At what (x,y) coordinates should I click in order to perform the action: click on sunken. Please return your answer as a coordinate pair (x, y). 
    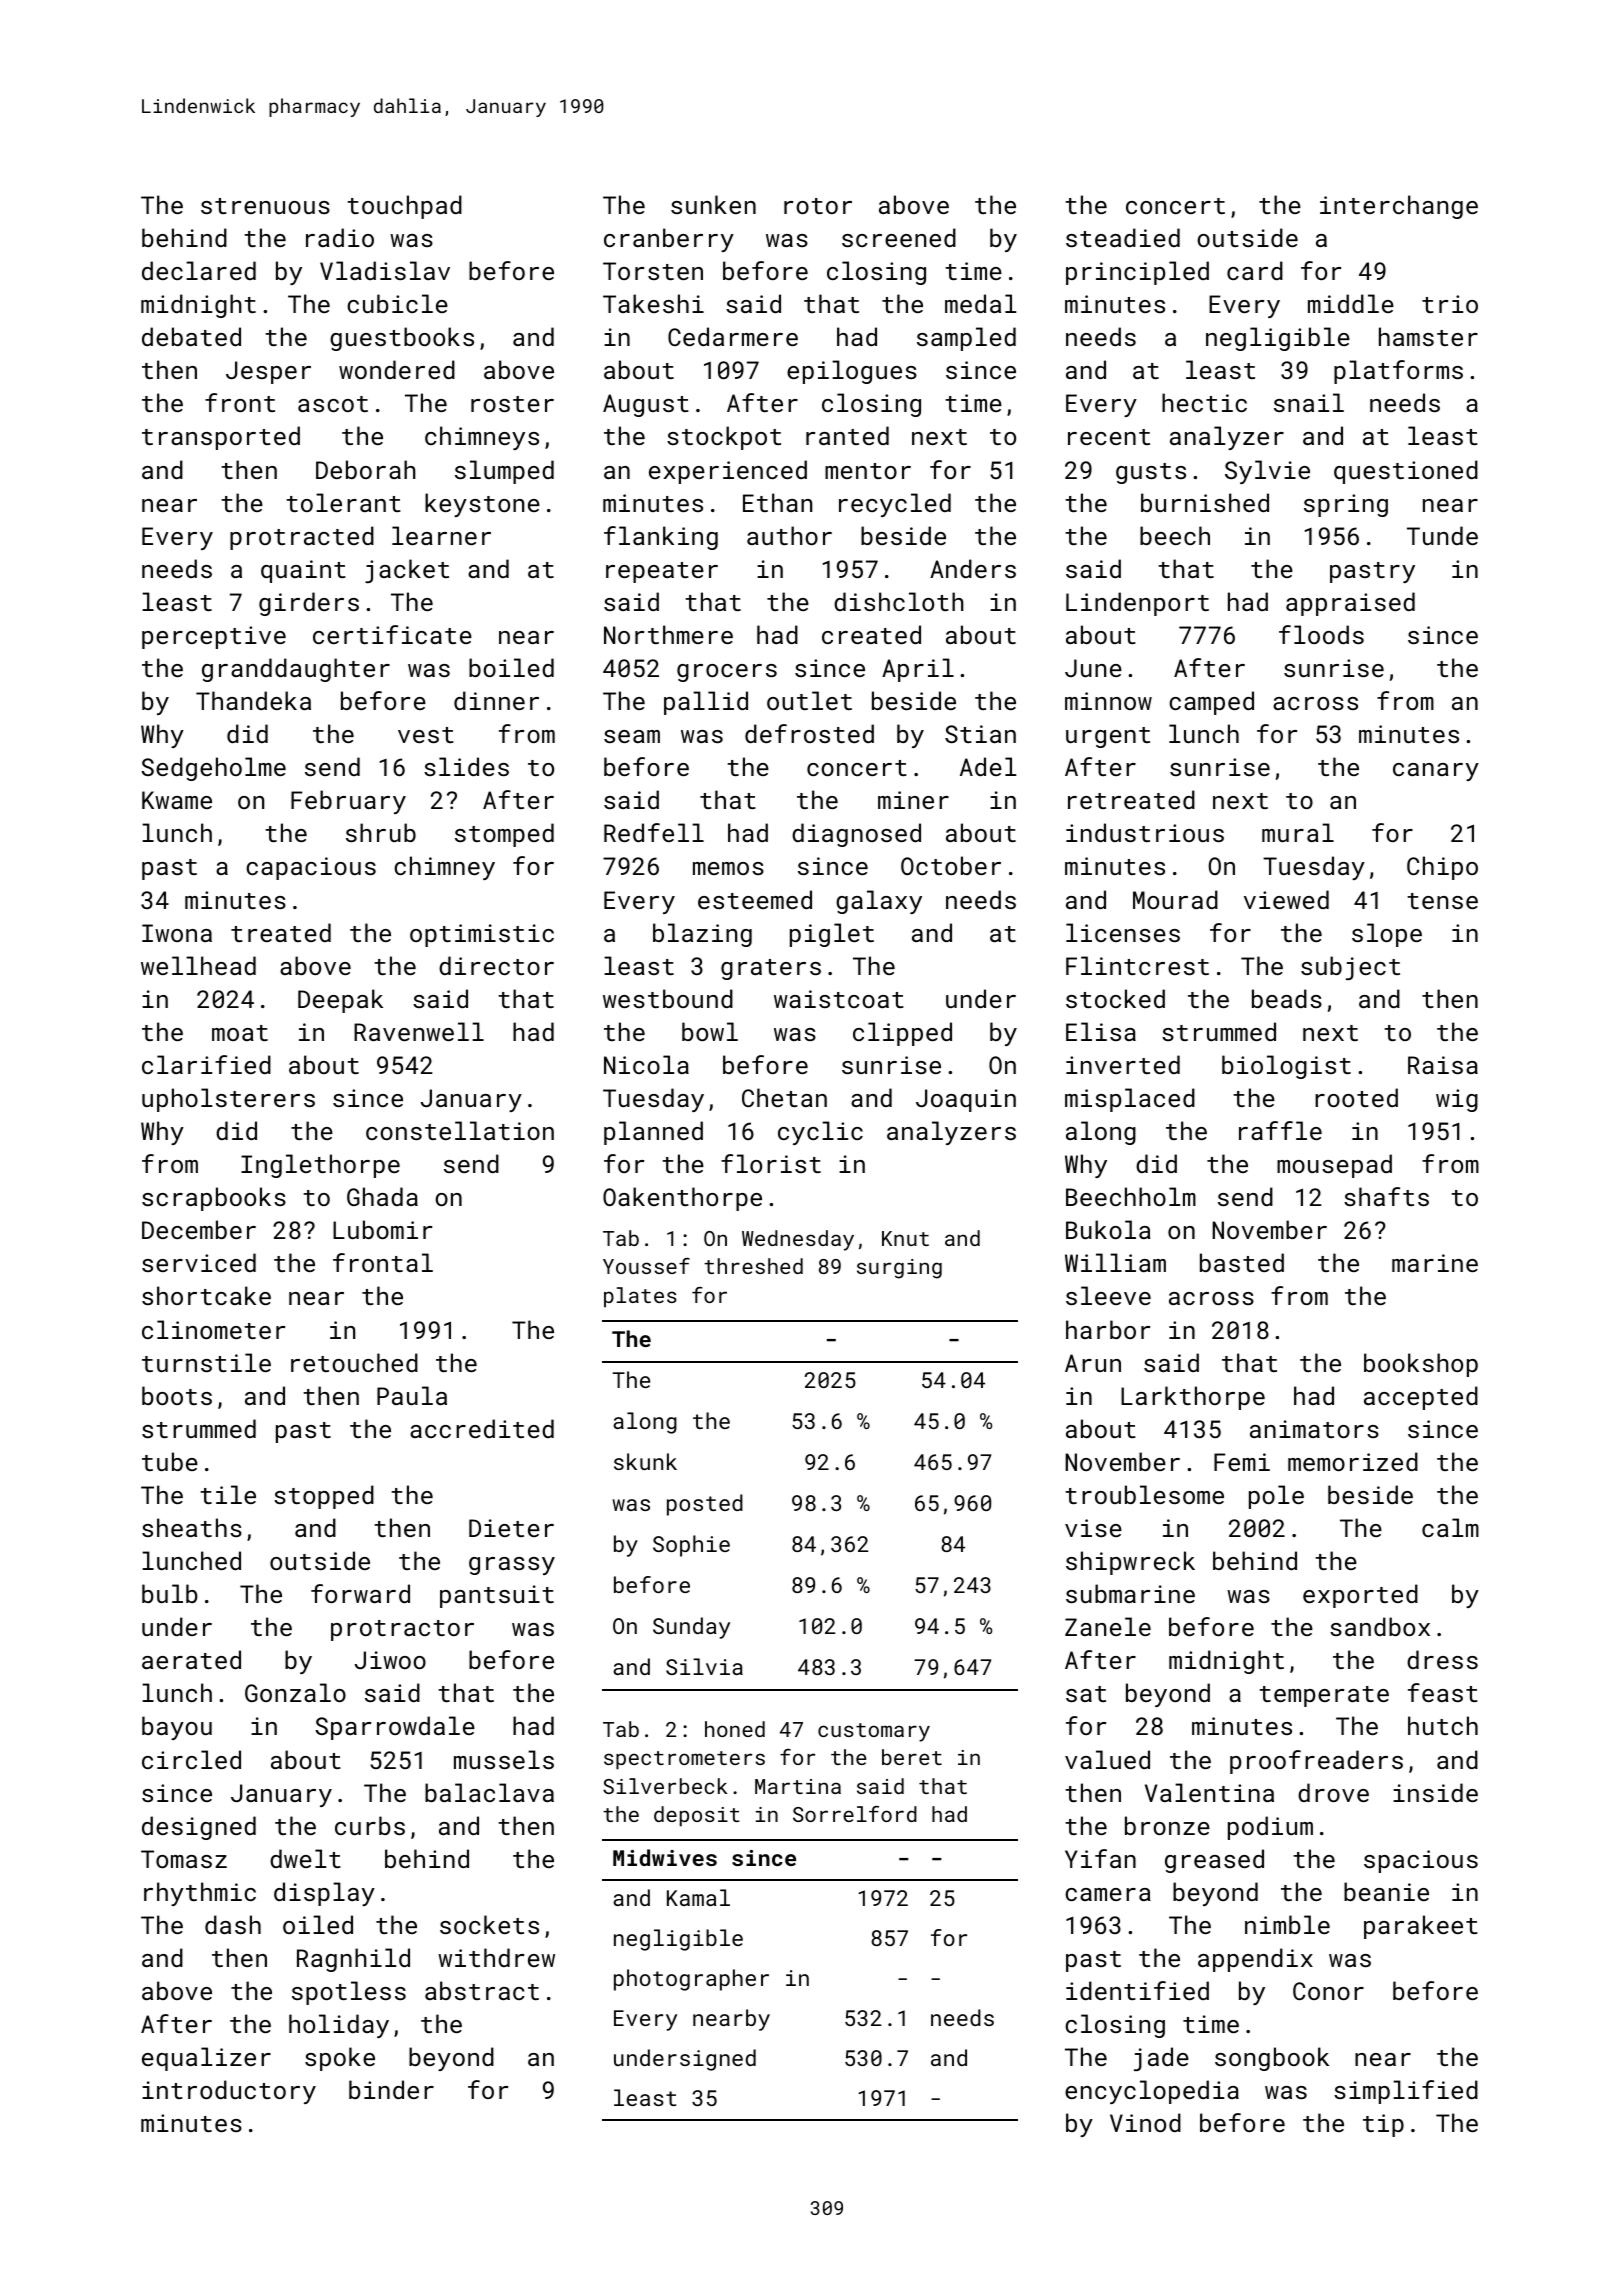
    Looking at the image, I should click on (713, 204).
